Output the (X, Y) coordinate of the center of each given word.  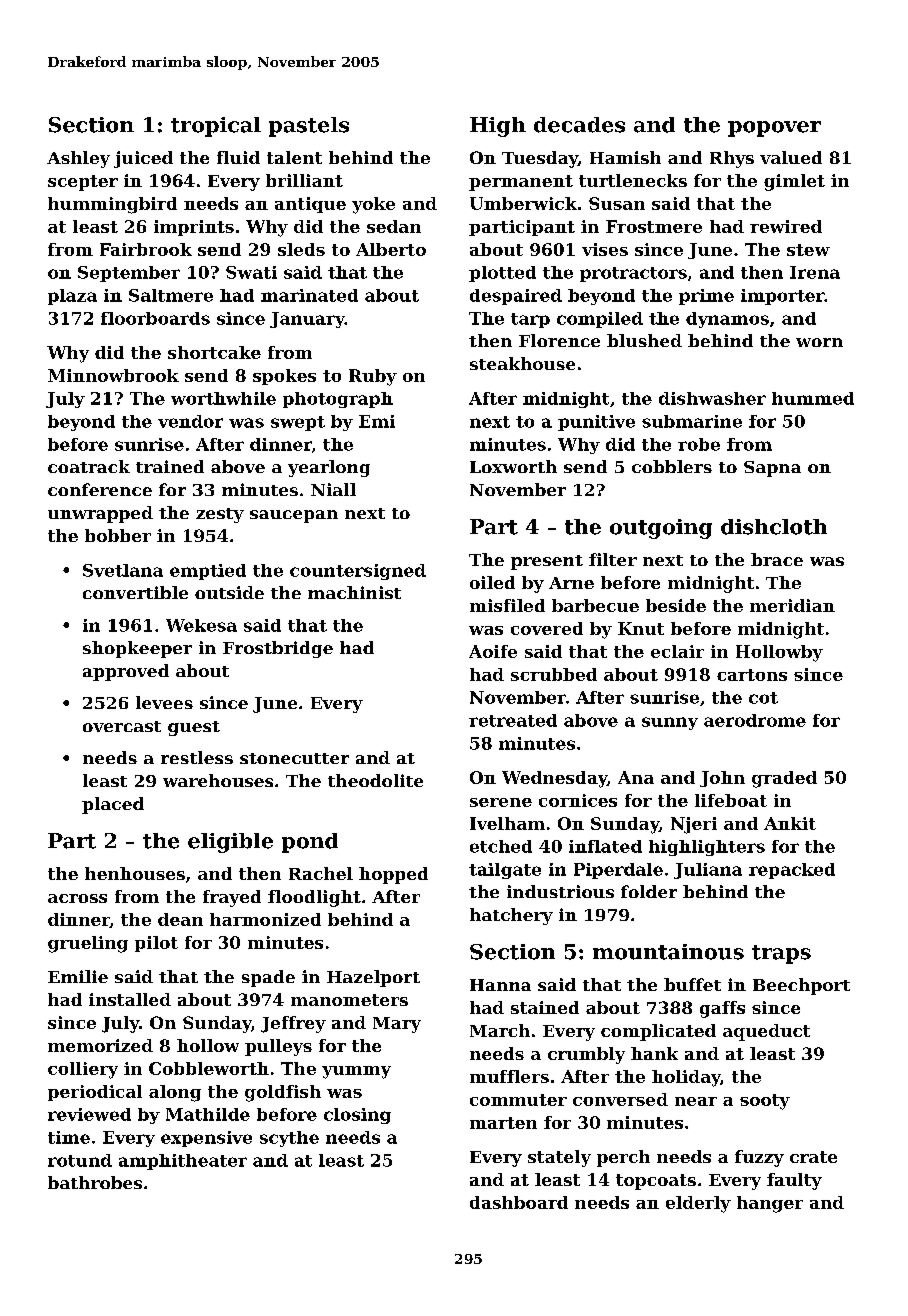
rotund (80, 1160)
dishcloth (774, 527)
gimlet (794, 182)
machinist (354, 592)
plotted (502, 274)
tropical (216, 127)
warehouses (218, 780)
